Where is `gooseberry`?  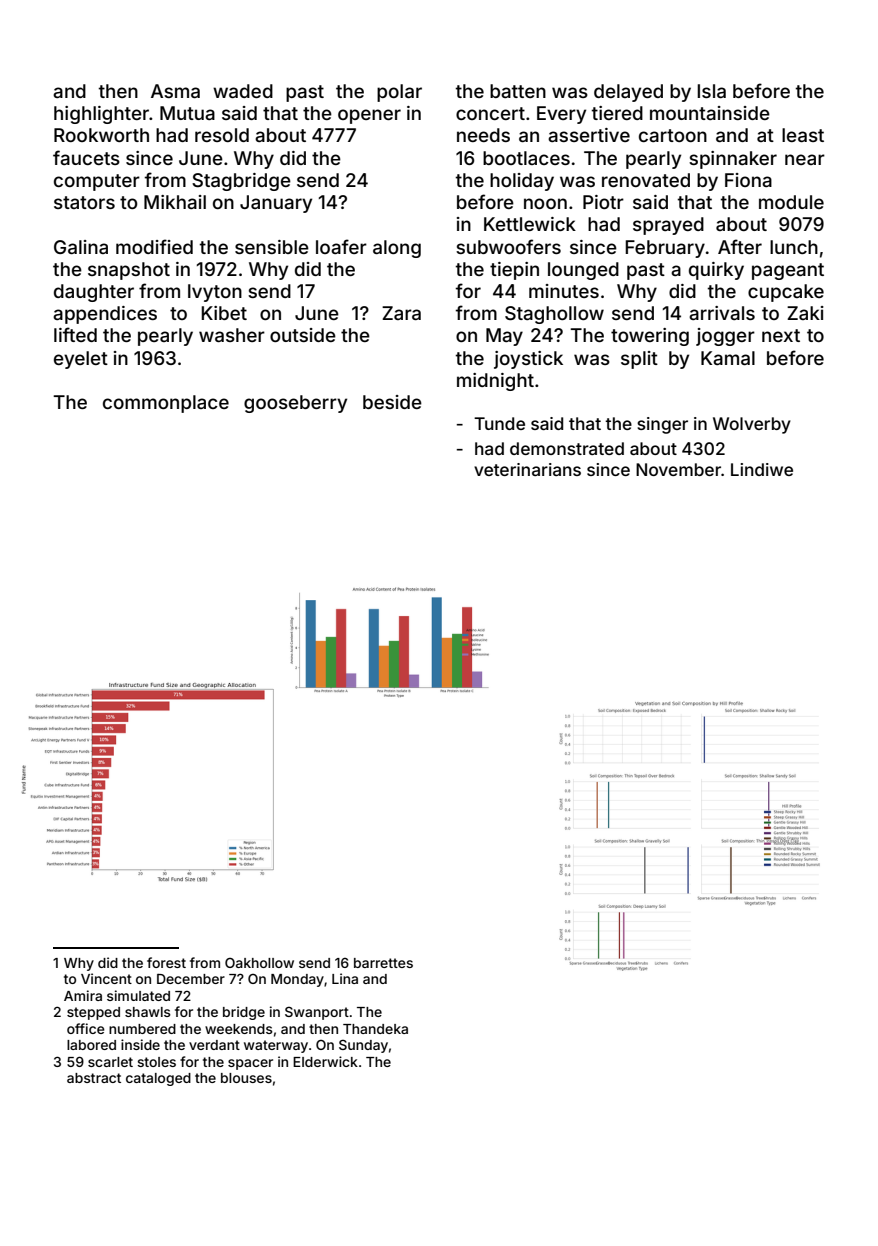 gooseberry is located at coordinates (295, 404).
